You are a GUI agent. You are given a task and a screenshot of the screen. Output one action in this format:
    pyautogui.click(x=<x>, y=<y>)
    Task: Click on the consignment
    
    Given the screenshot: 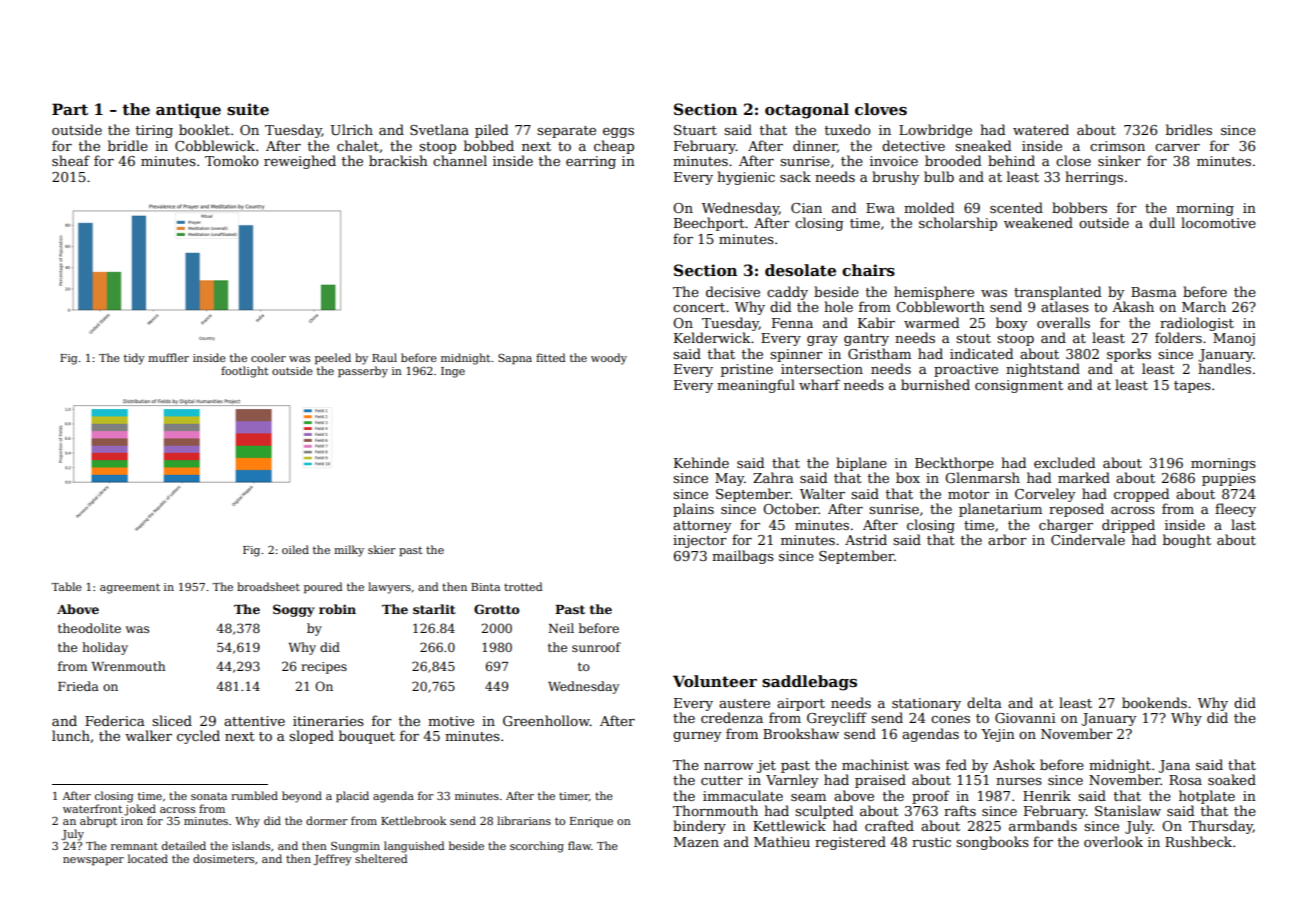 What is the action you would take?
    pyautogui.click(x=1019, y=386)
